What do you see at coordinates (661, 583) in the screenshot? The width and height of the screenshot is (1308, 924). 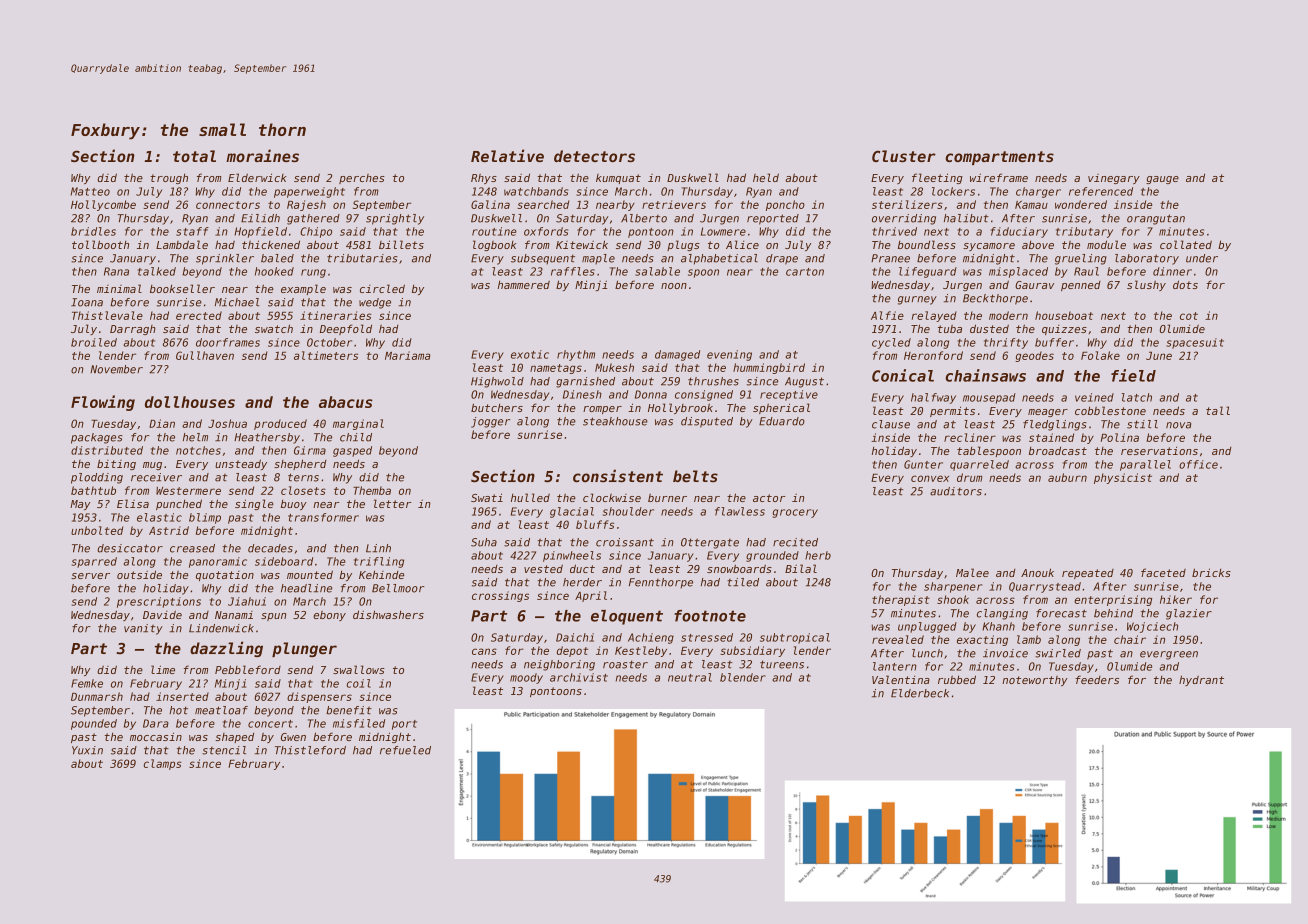 I see `Fennthorpe` at bounding box center [661, 583].
